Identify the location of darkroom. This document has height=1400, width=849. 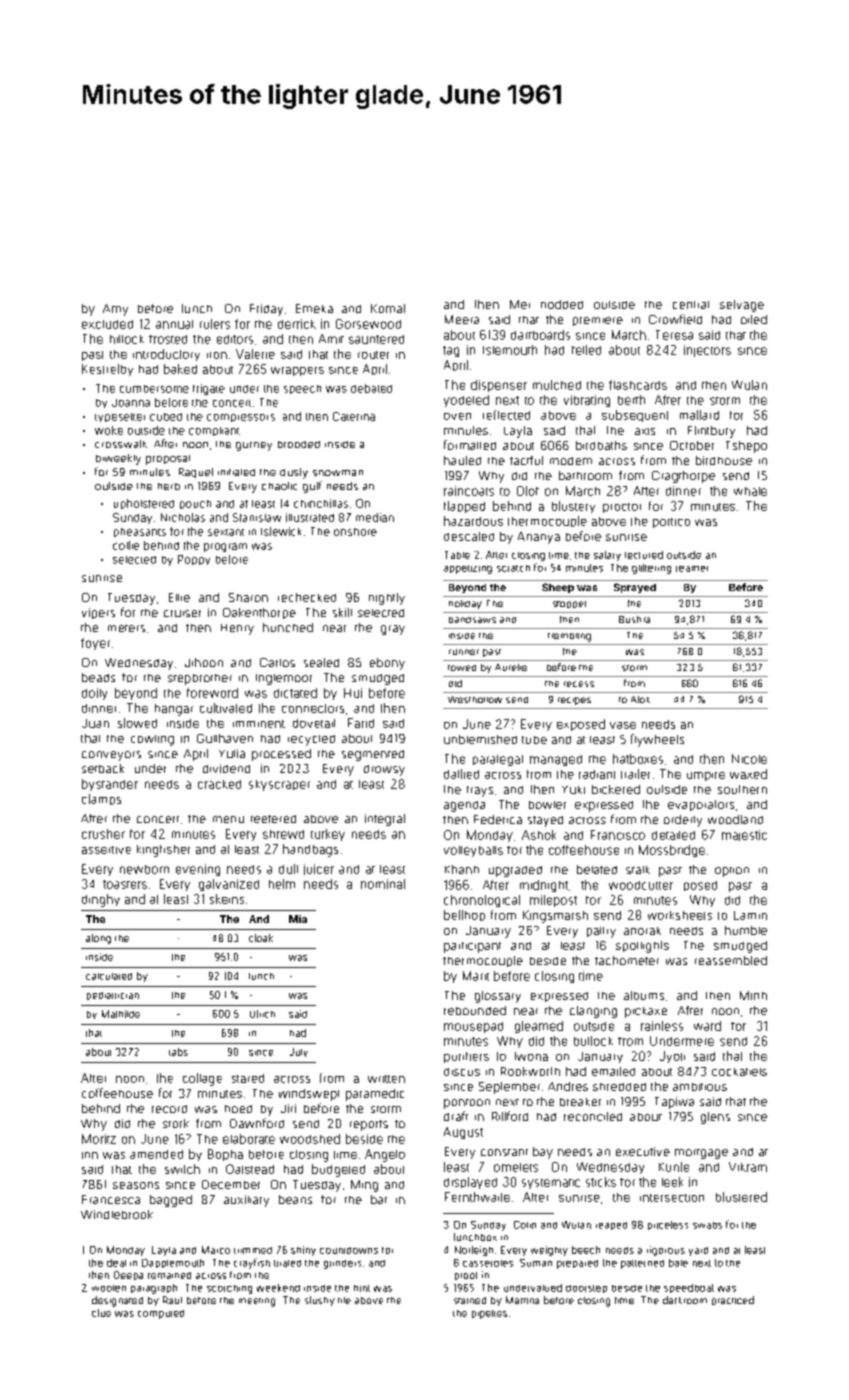
(685, 1300).
